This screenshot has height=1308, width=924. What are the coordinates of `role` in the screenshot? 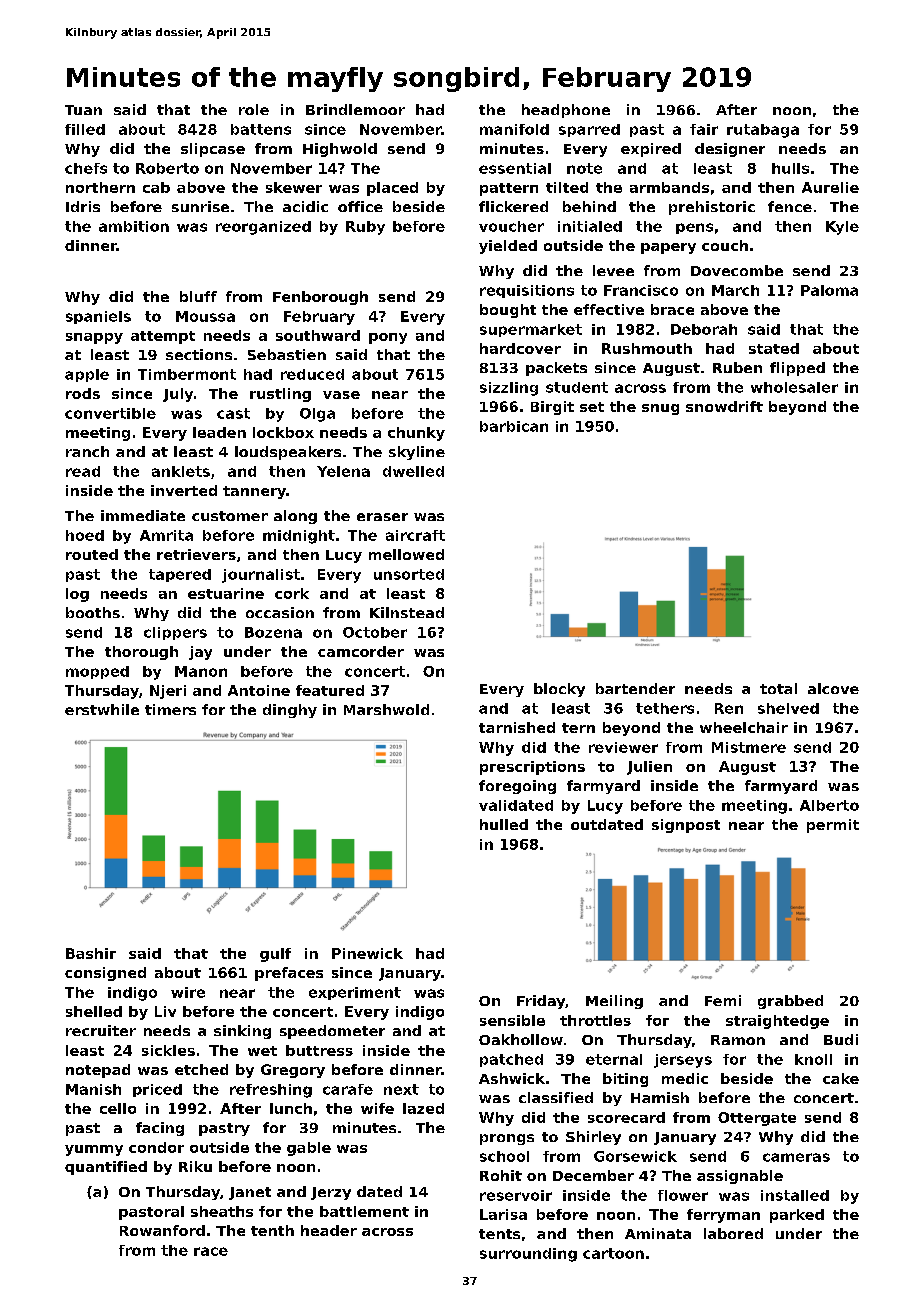 It's located at (254, 109).
